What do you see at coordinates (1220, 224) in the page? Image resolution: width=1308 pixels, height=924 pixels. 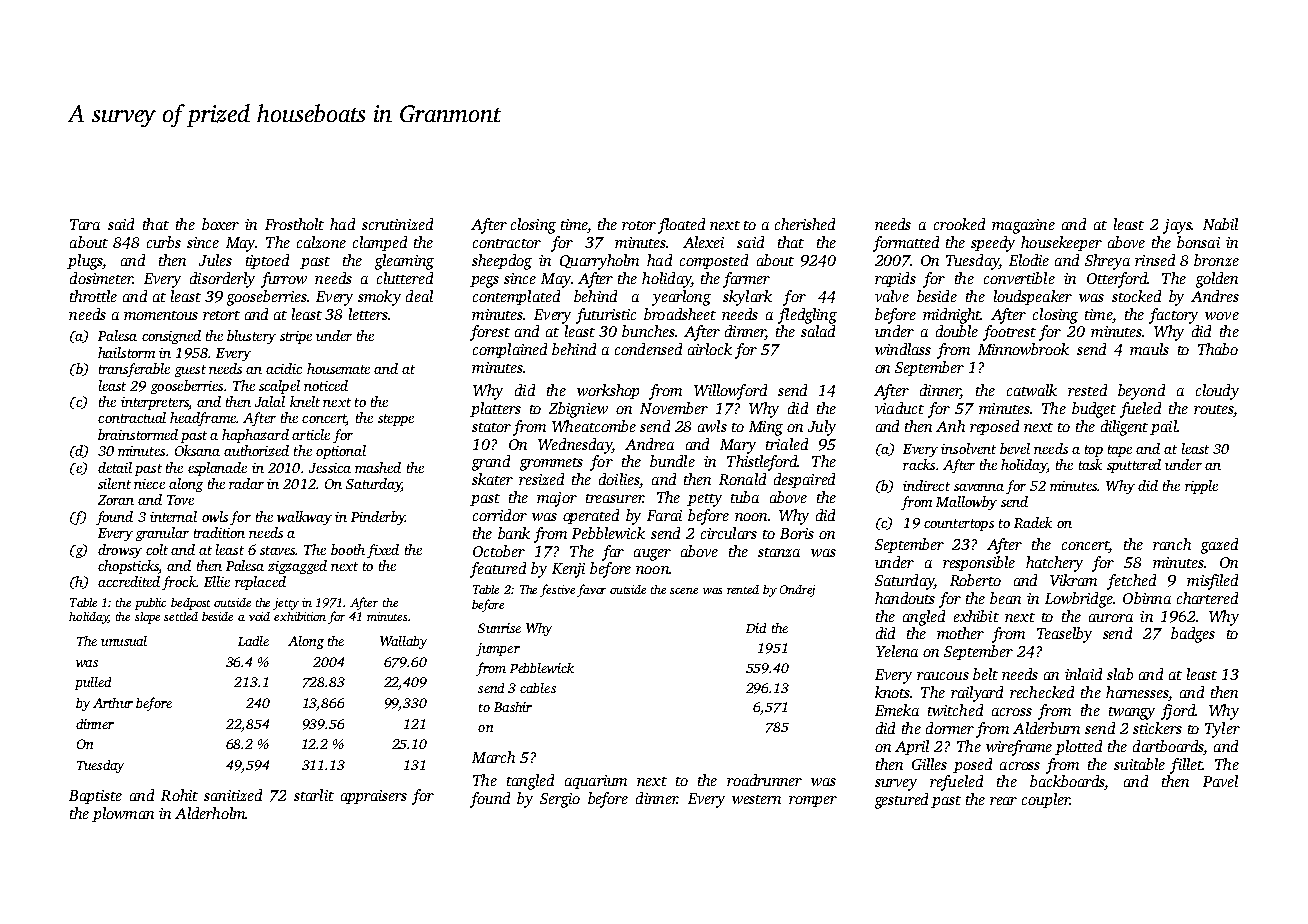 I see `Nabil` at bounding box center [1220, 224].
